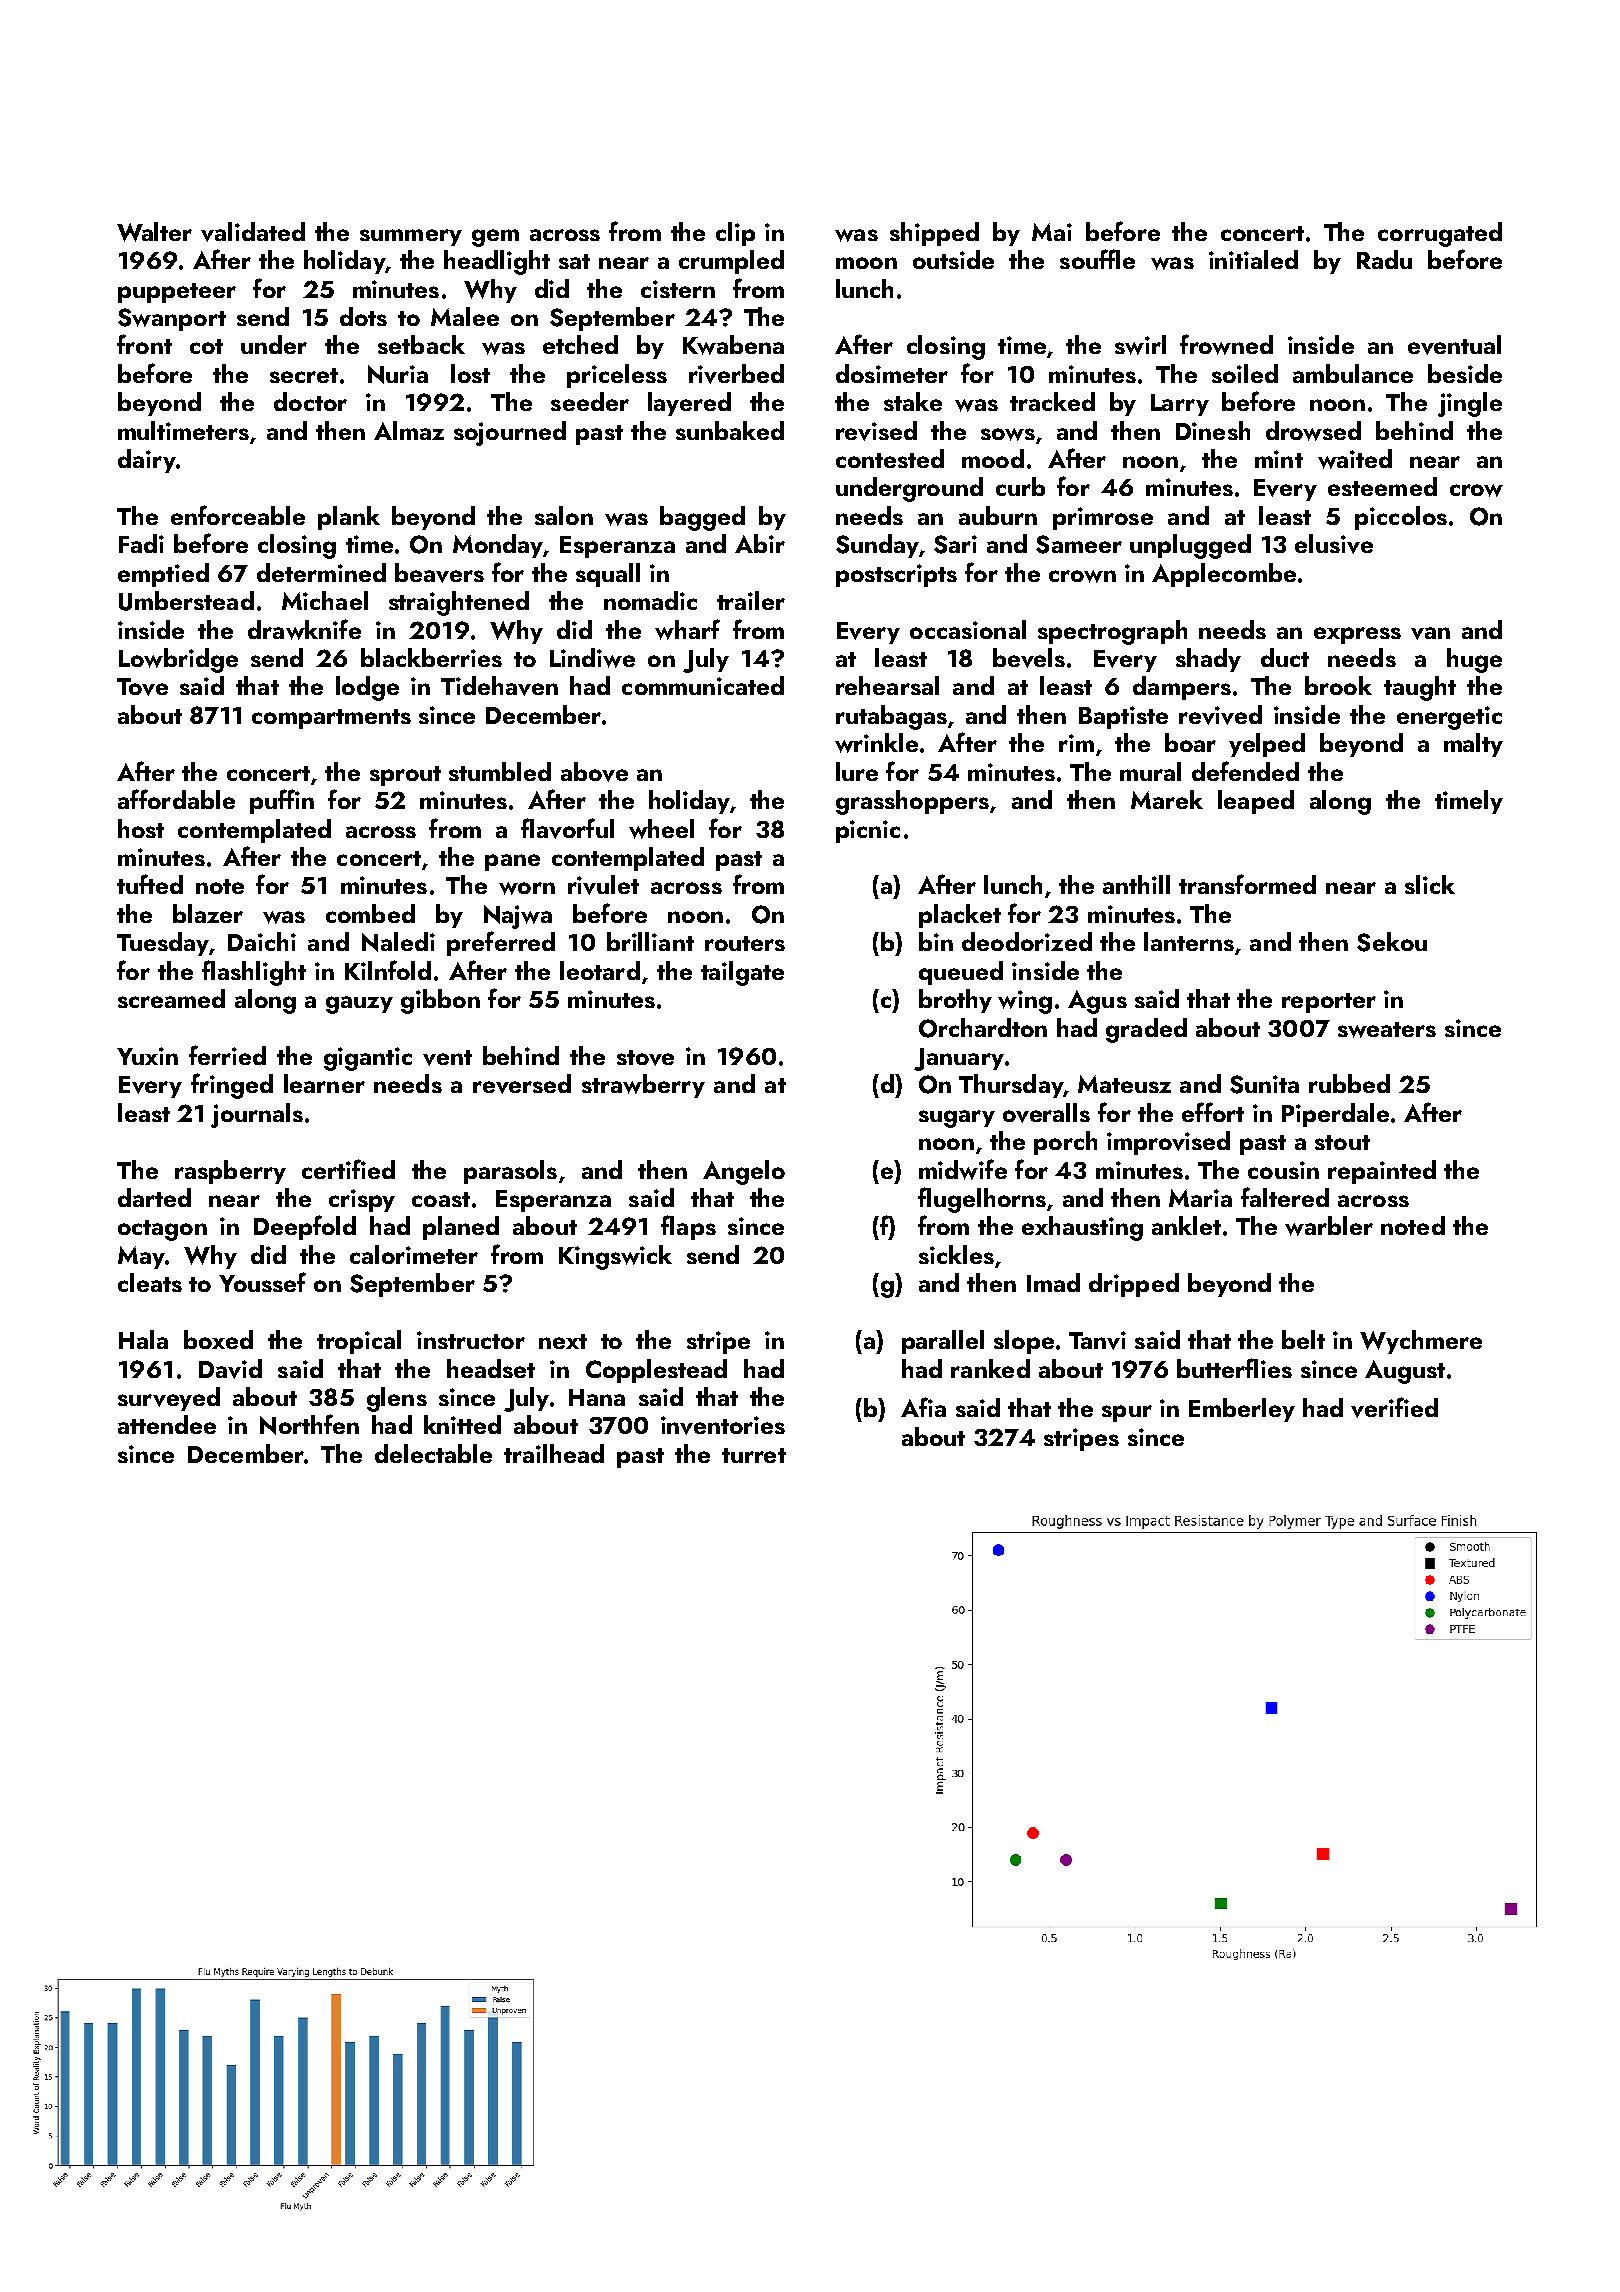 The image size is (1620, 2292). I want to click on yelped, so click(1267, 745).
